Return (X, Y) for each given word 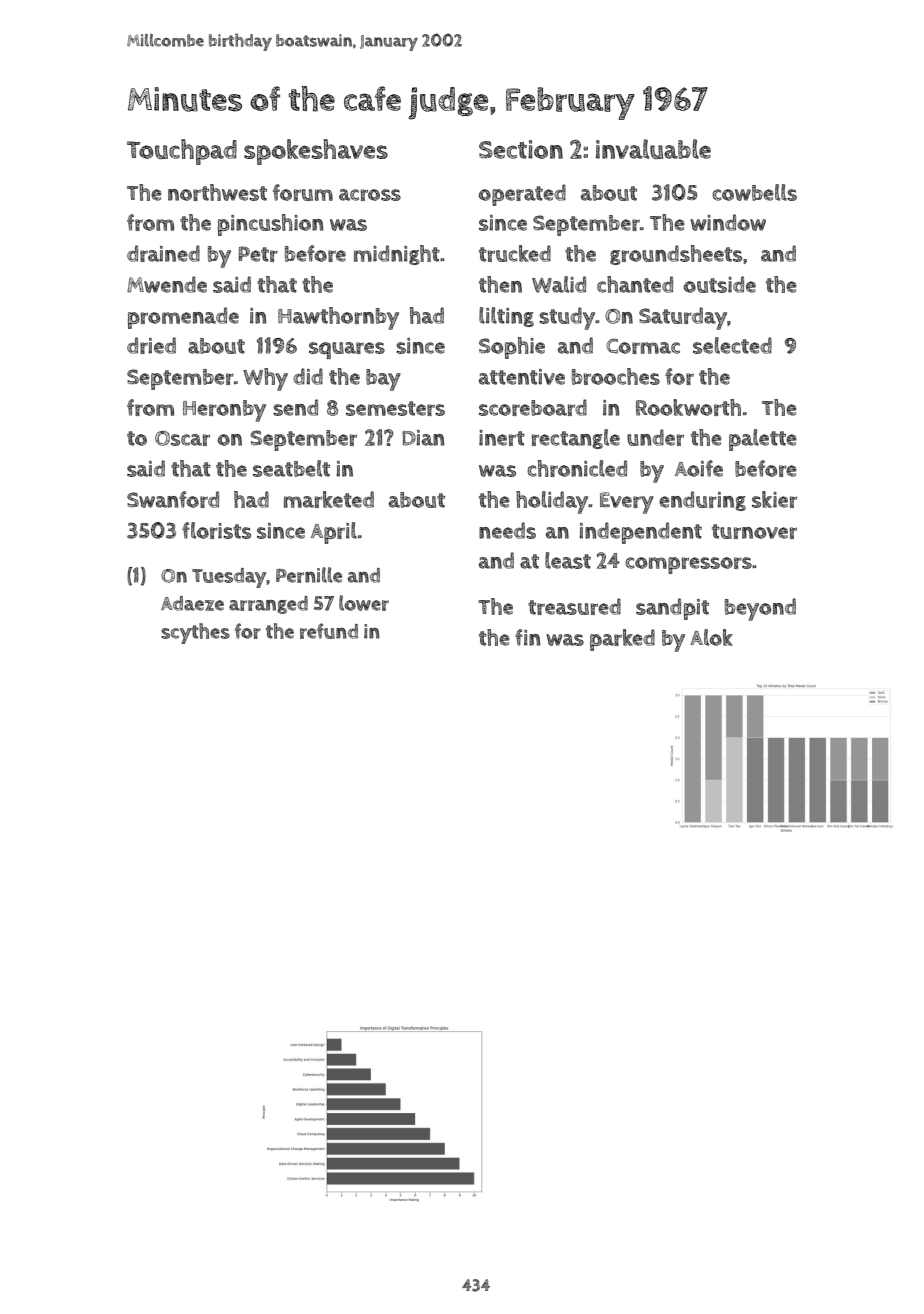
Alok (711, 637)
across (370, 195)
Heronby (224, 411)
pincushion (270, 225)
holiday (552, 502)
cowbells (754, 192)
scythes (195, 633)
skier (774, 499)
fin (527, 637)
